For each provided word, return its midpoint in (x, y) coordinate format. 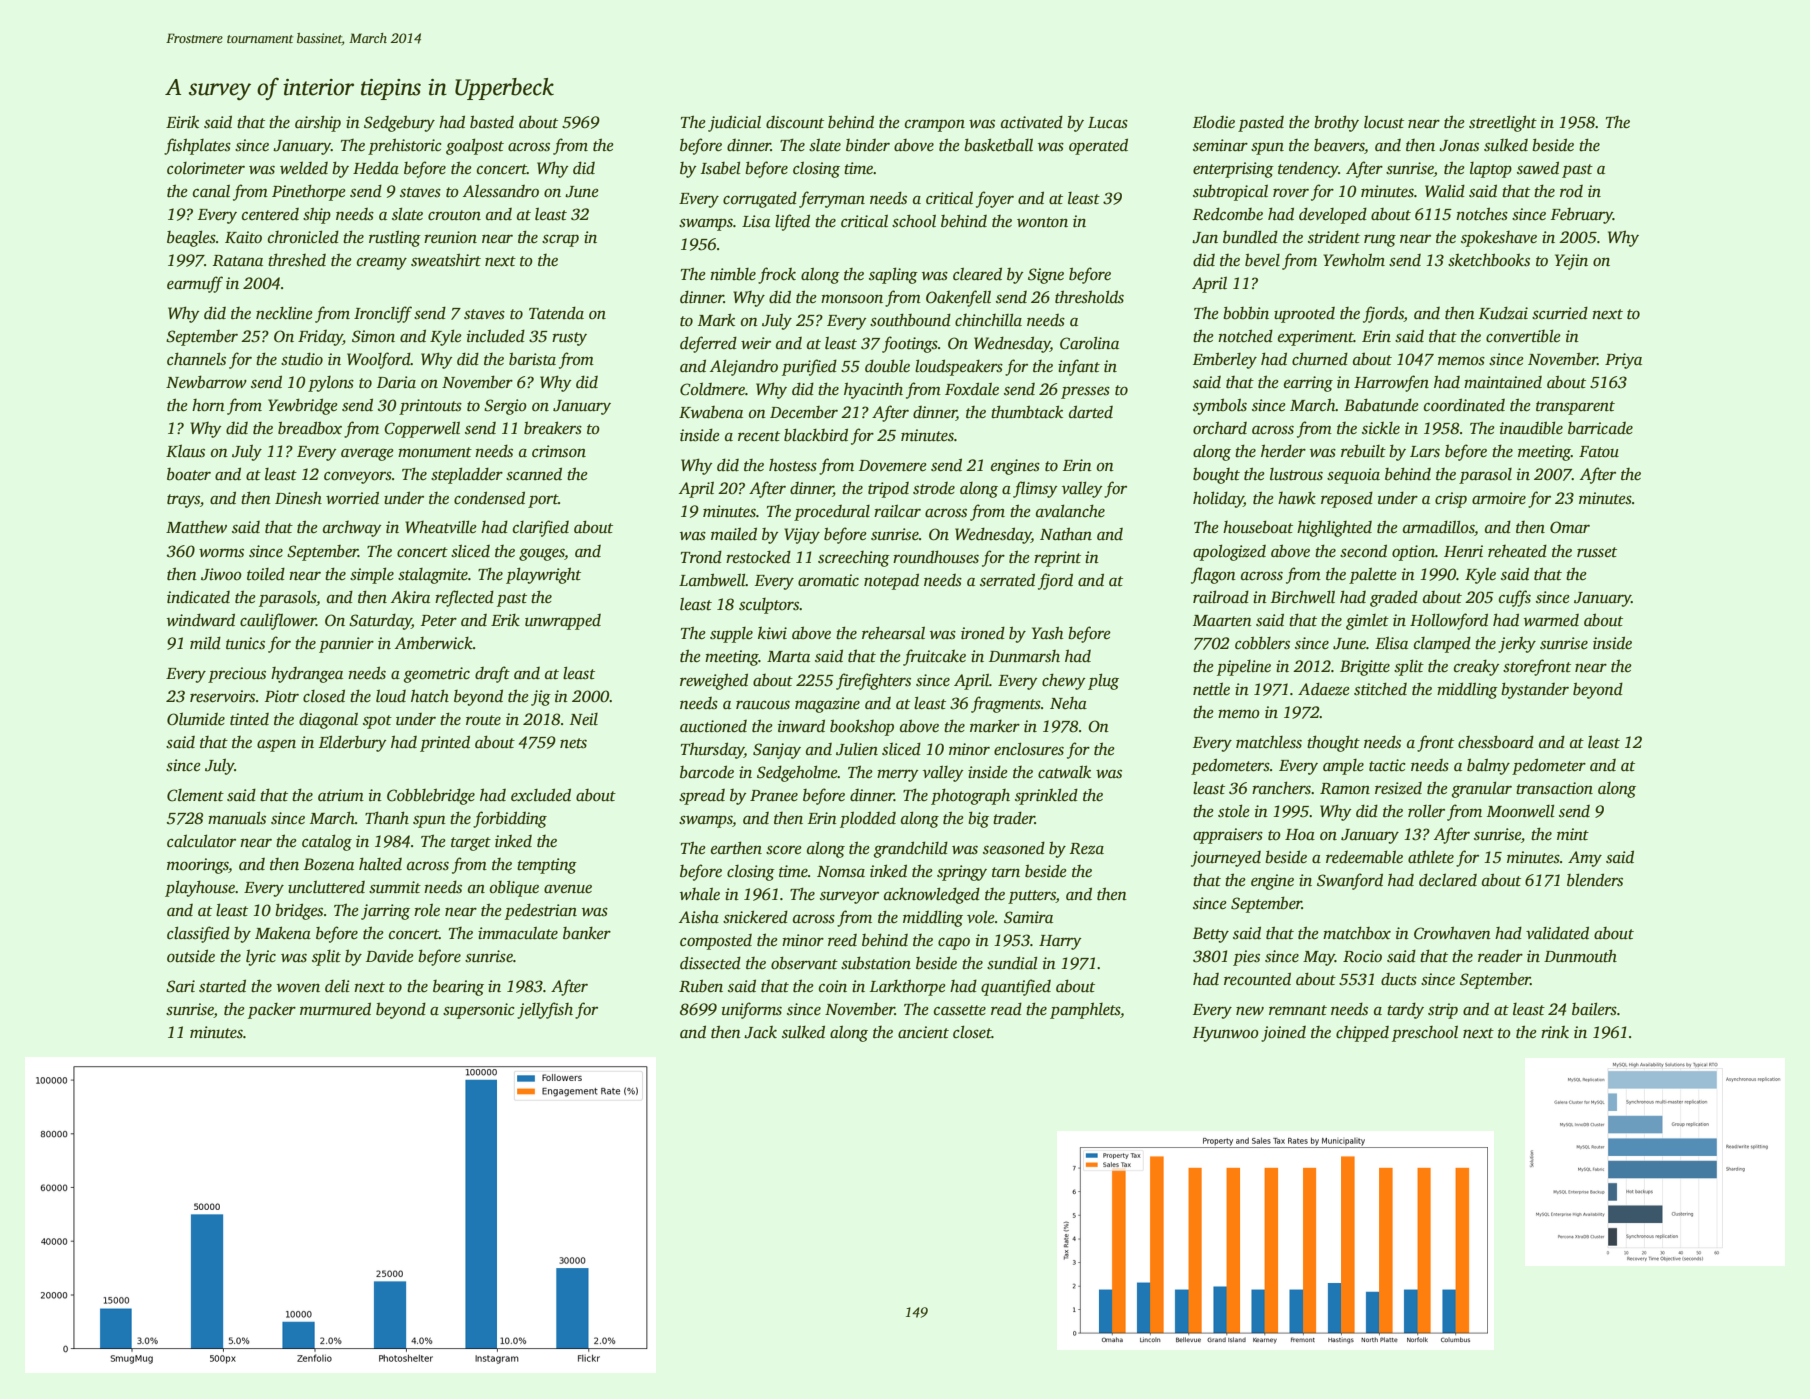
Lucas (1108, 123)
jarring (385, 912)
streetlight (1503, 123)
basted (492, 122)
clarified (541, 528)
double (887, 366)
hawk (1297, 498)
